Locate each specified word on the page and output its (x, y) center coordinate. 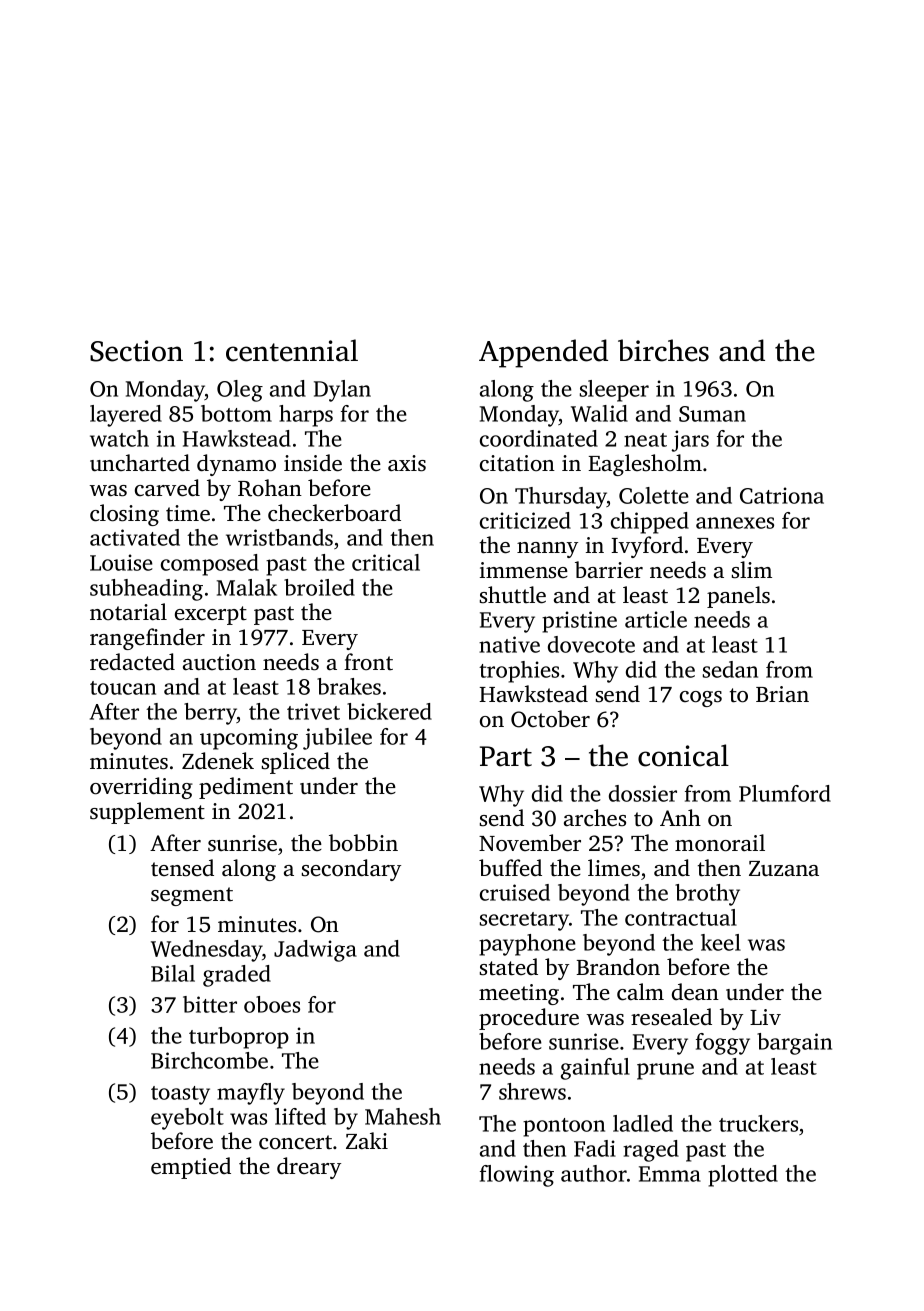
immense (524, 570)
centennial (292, 350)
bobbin (363, 843)
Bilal (173, 973)
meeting (519, 994)
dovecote (591, 644)
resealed (671, 1017)
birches (663, 350)
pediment (246, 788)
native (509, 644)
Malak (247, 587)
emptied (191, 1168)
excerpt (211, 615)
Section (136, 351)
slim (752, 570)
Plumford (785, 793)
